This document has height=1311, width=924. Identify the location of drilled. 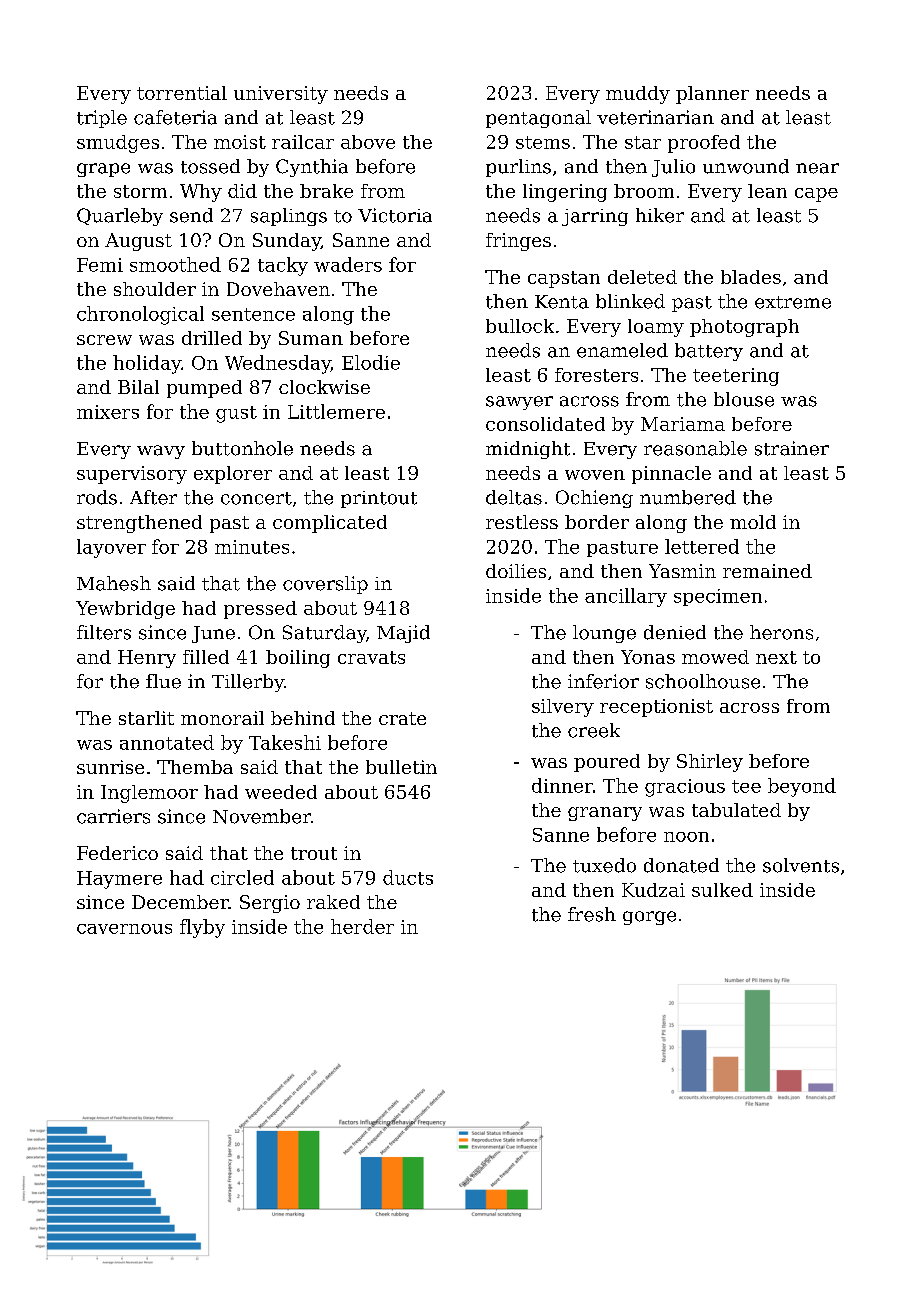
(212, 338).
